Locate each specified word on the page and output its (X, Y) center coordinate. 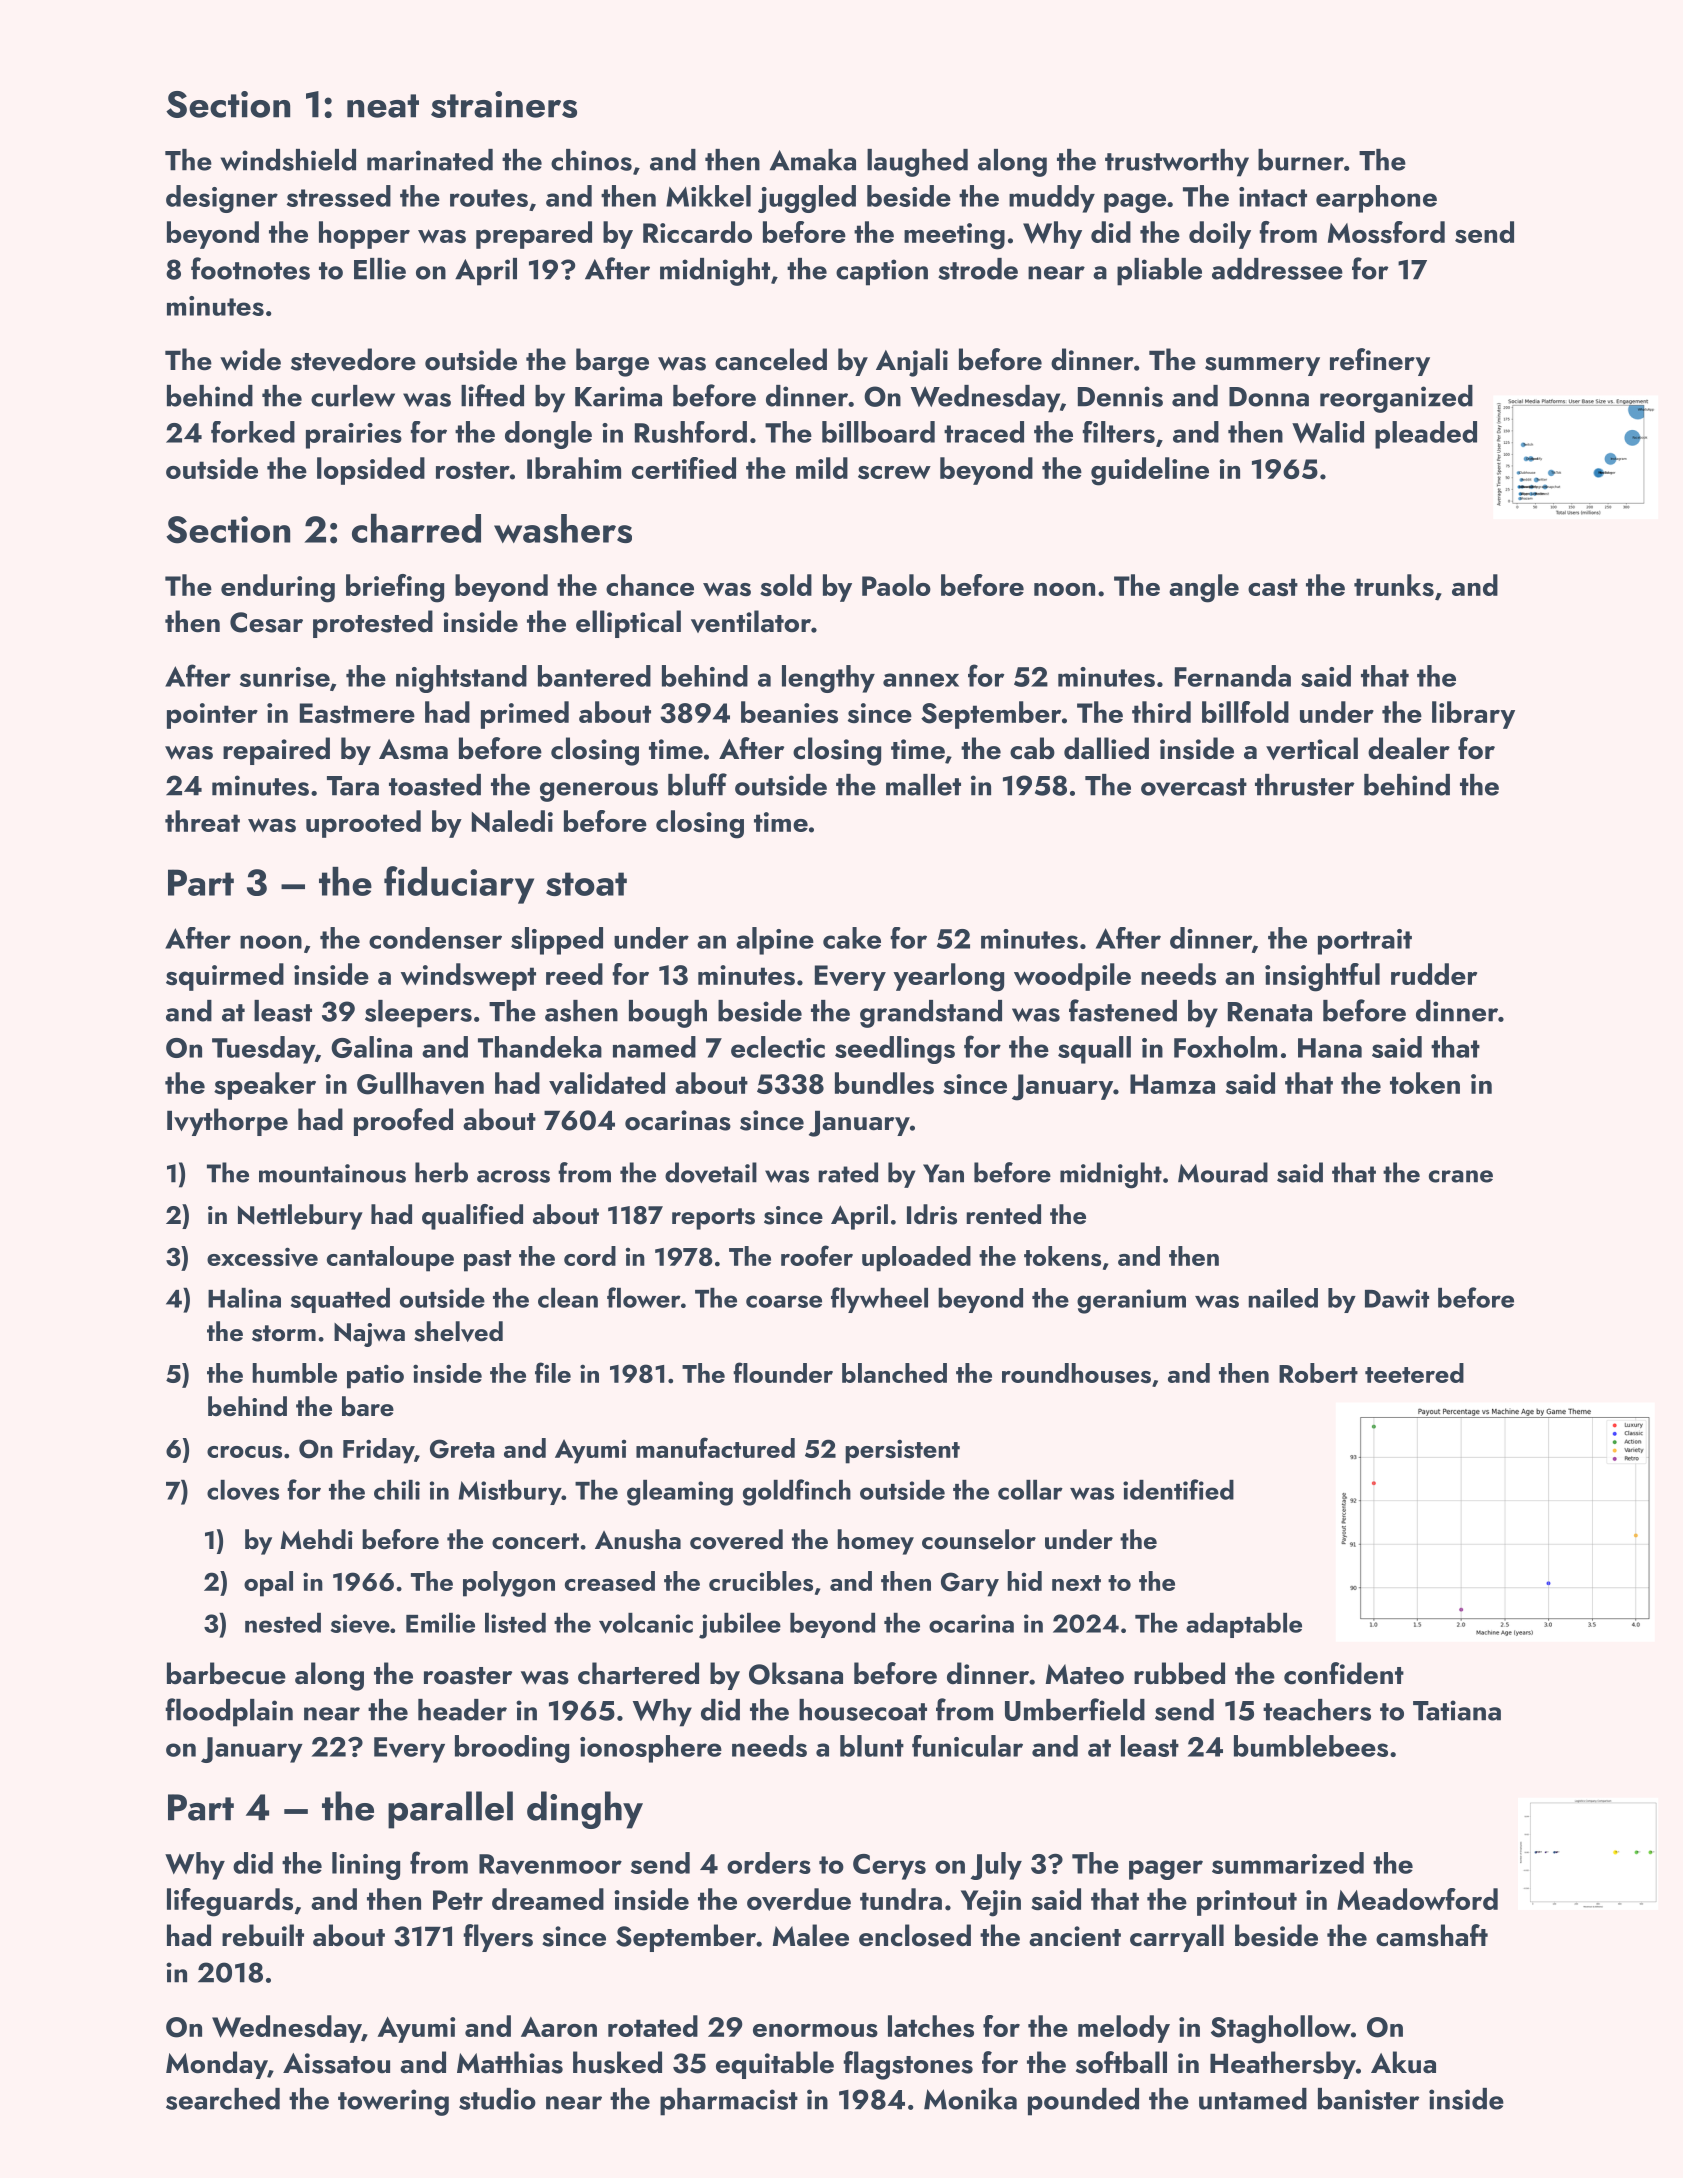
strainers (504, 104)
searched (223, 2099)
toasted (435, 785)
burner (1301, 160)
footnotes (250, 268)
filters (1118, 432)
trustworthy (1177, 163)
